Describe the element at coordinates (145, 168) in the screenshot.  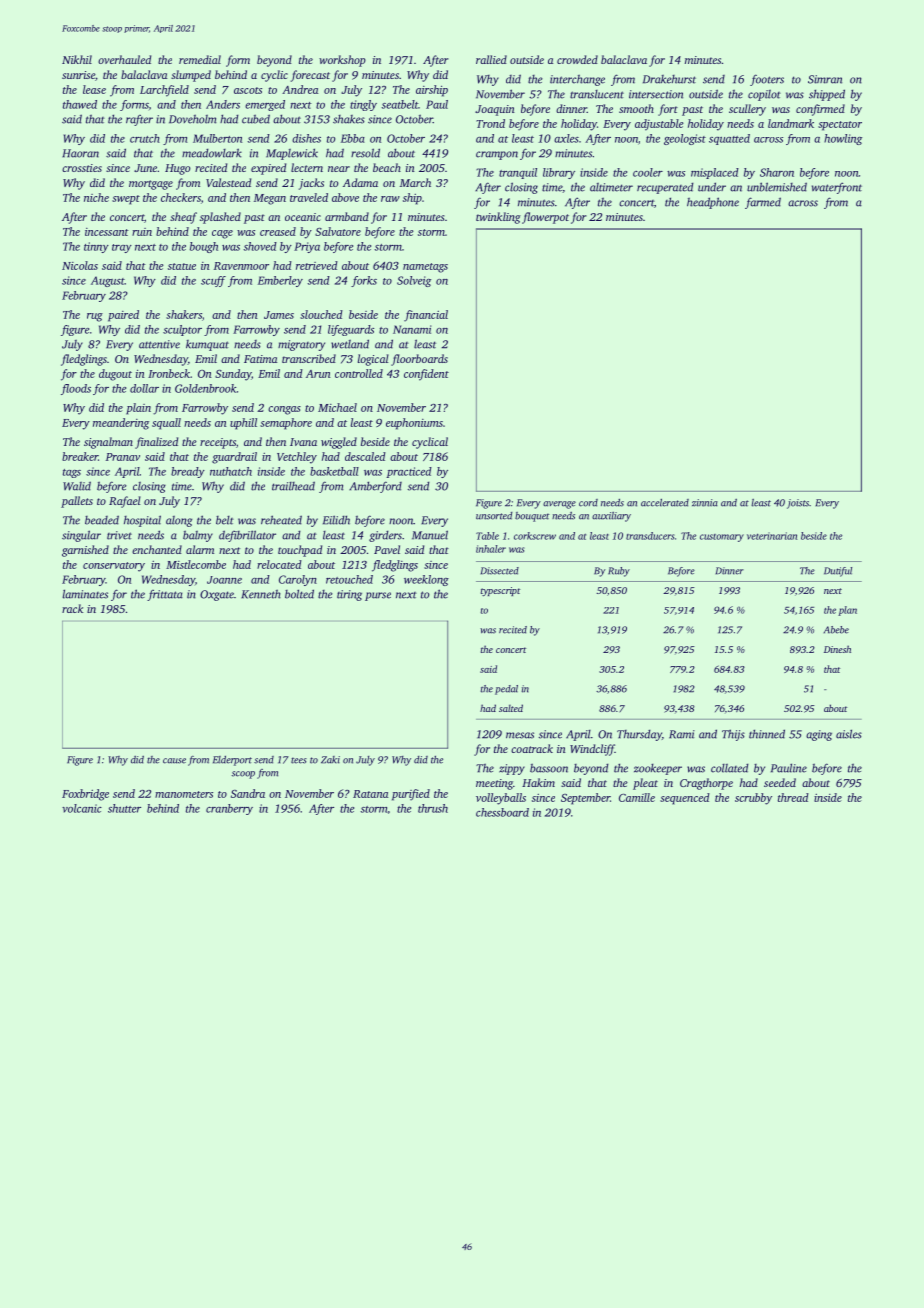
I see `June` at that location.
